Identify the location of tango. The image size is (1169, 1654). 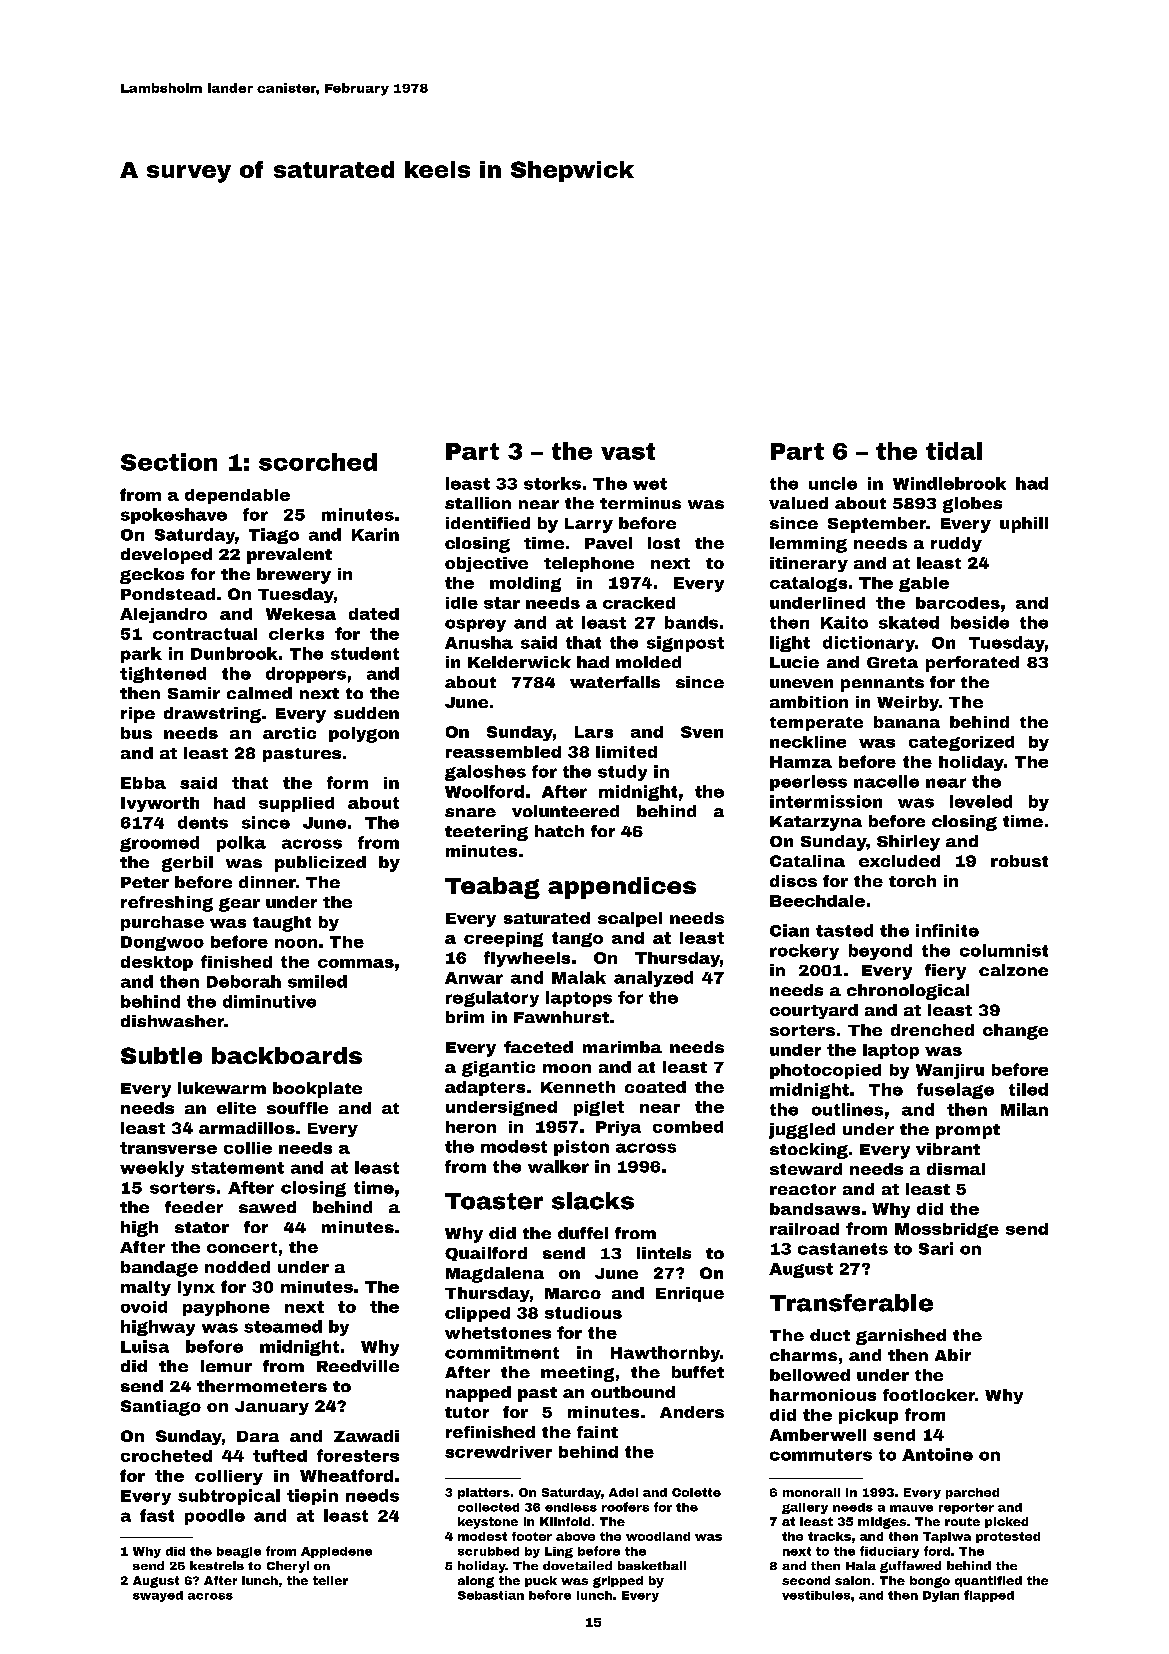
(577, 939).
